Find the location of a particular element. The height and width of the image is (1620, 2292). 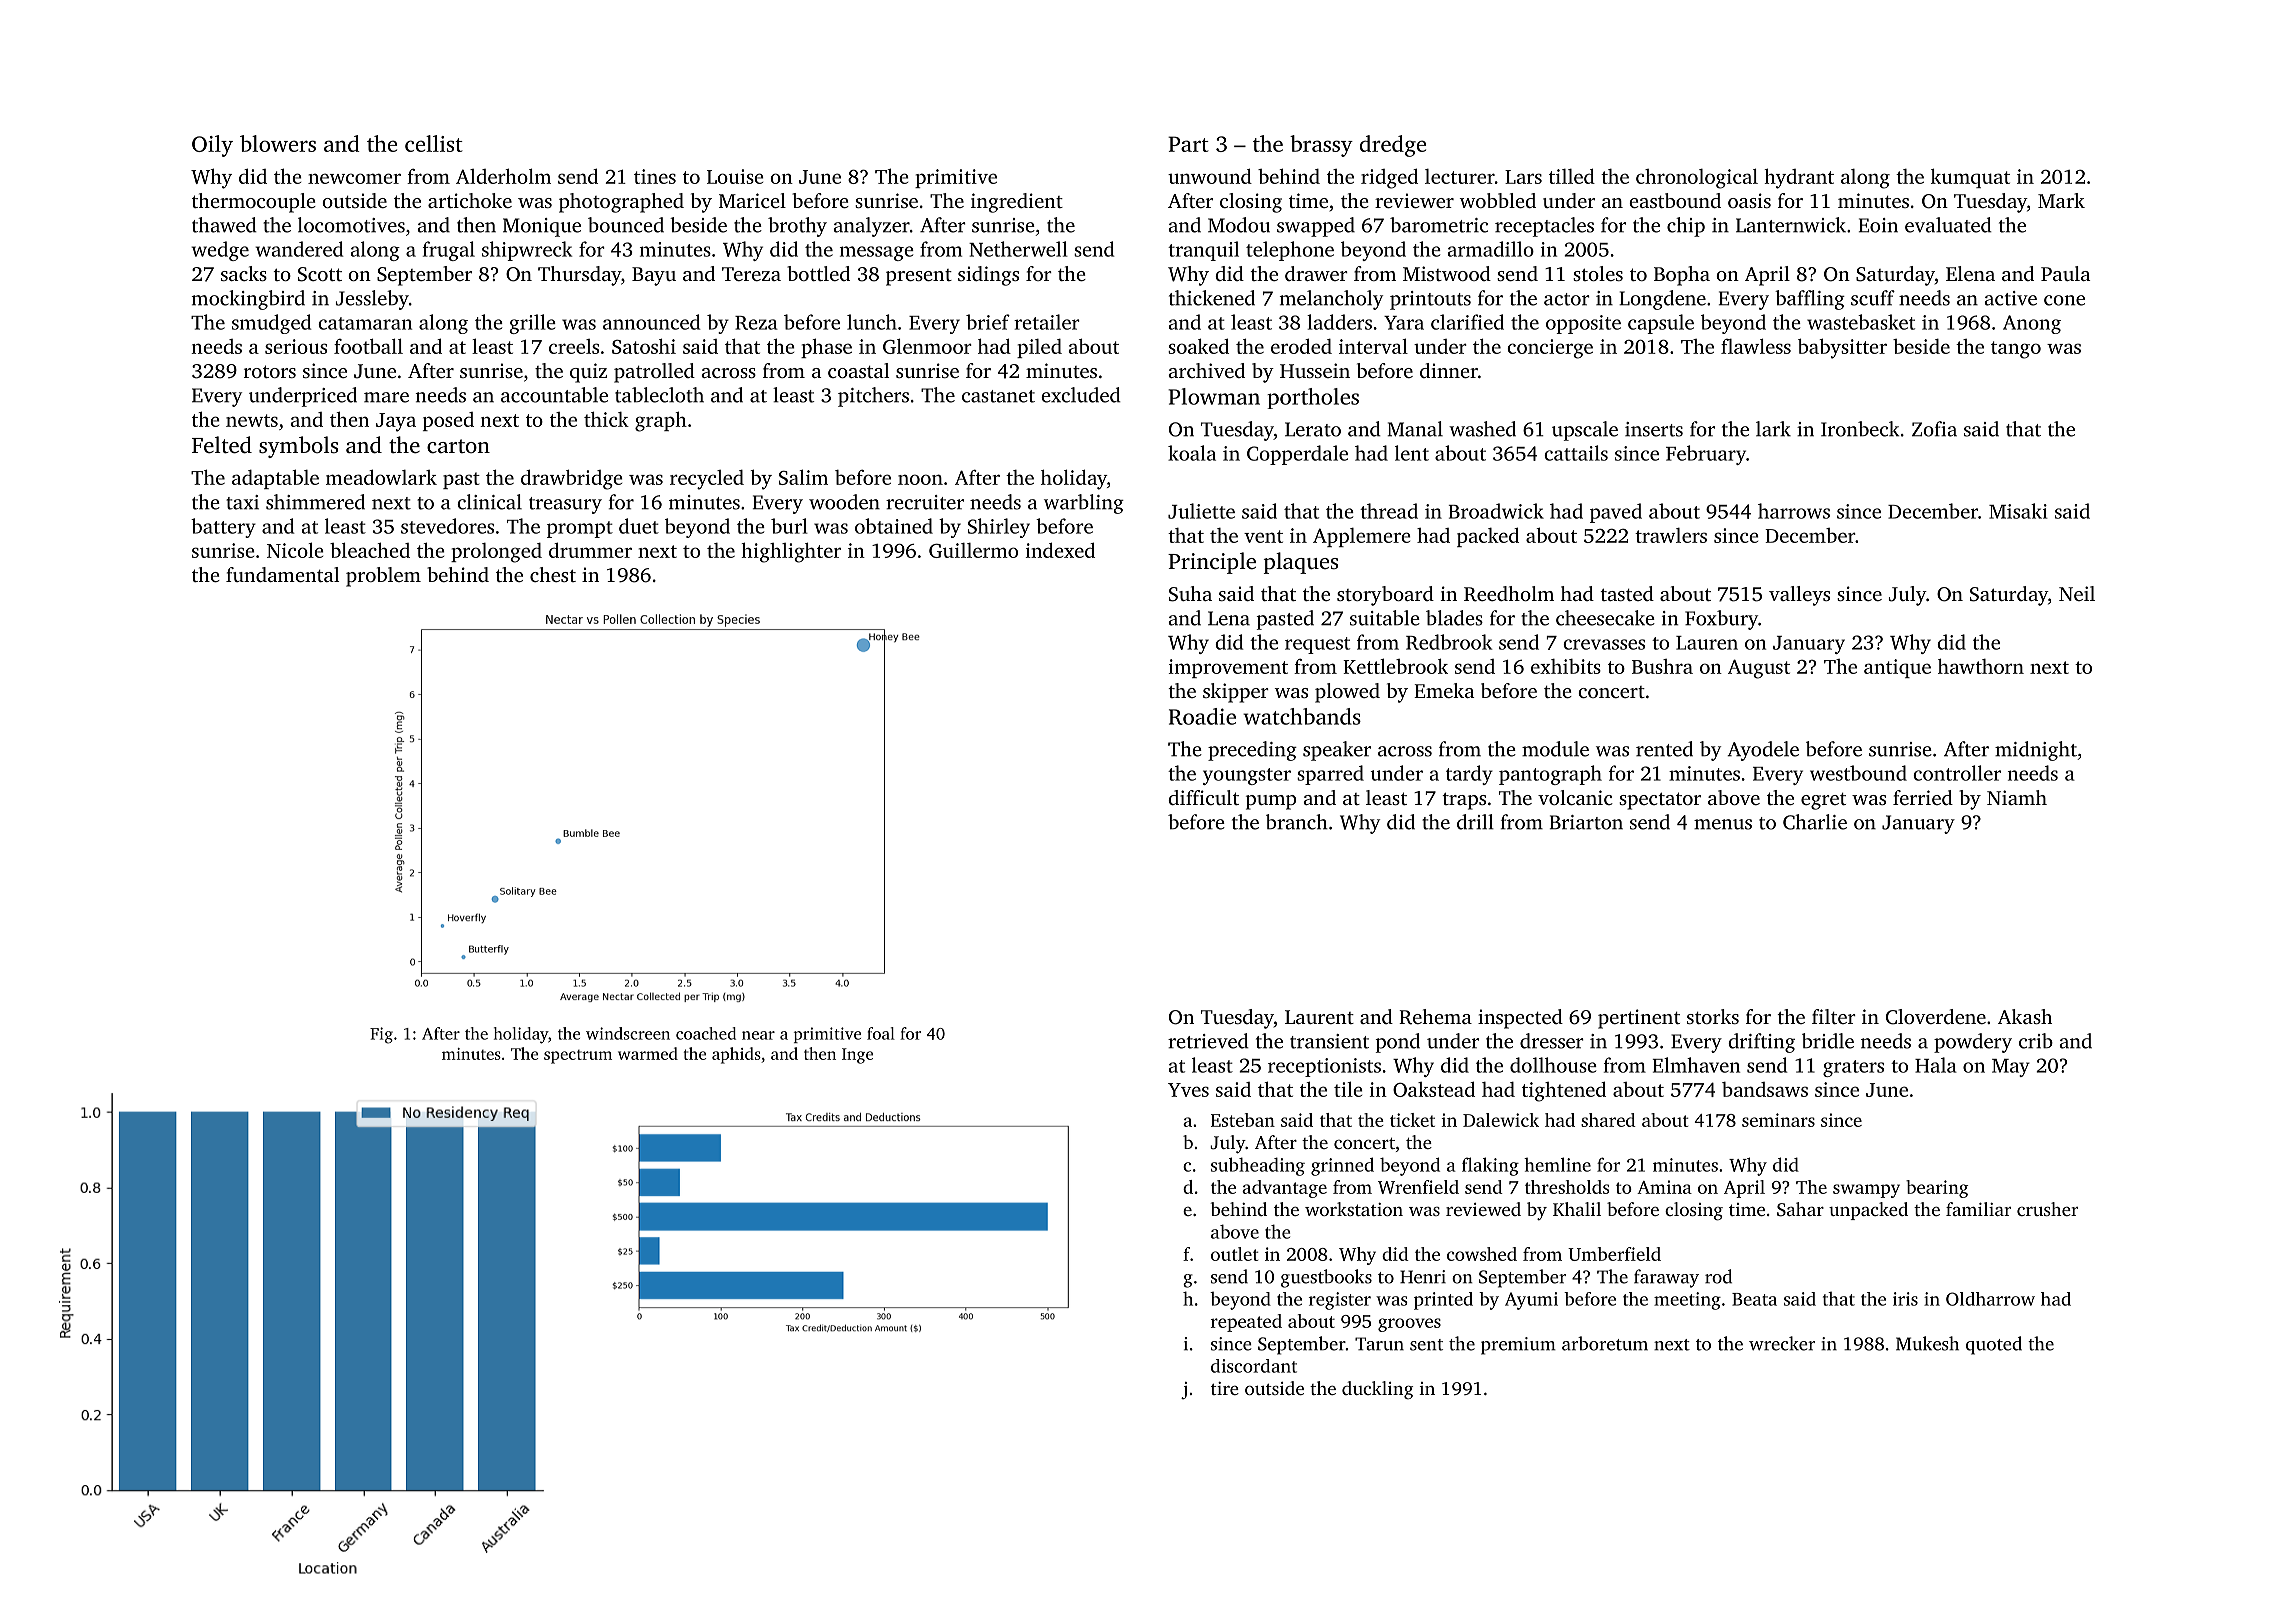

excluded is located at coordinates (1081, 395).
